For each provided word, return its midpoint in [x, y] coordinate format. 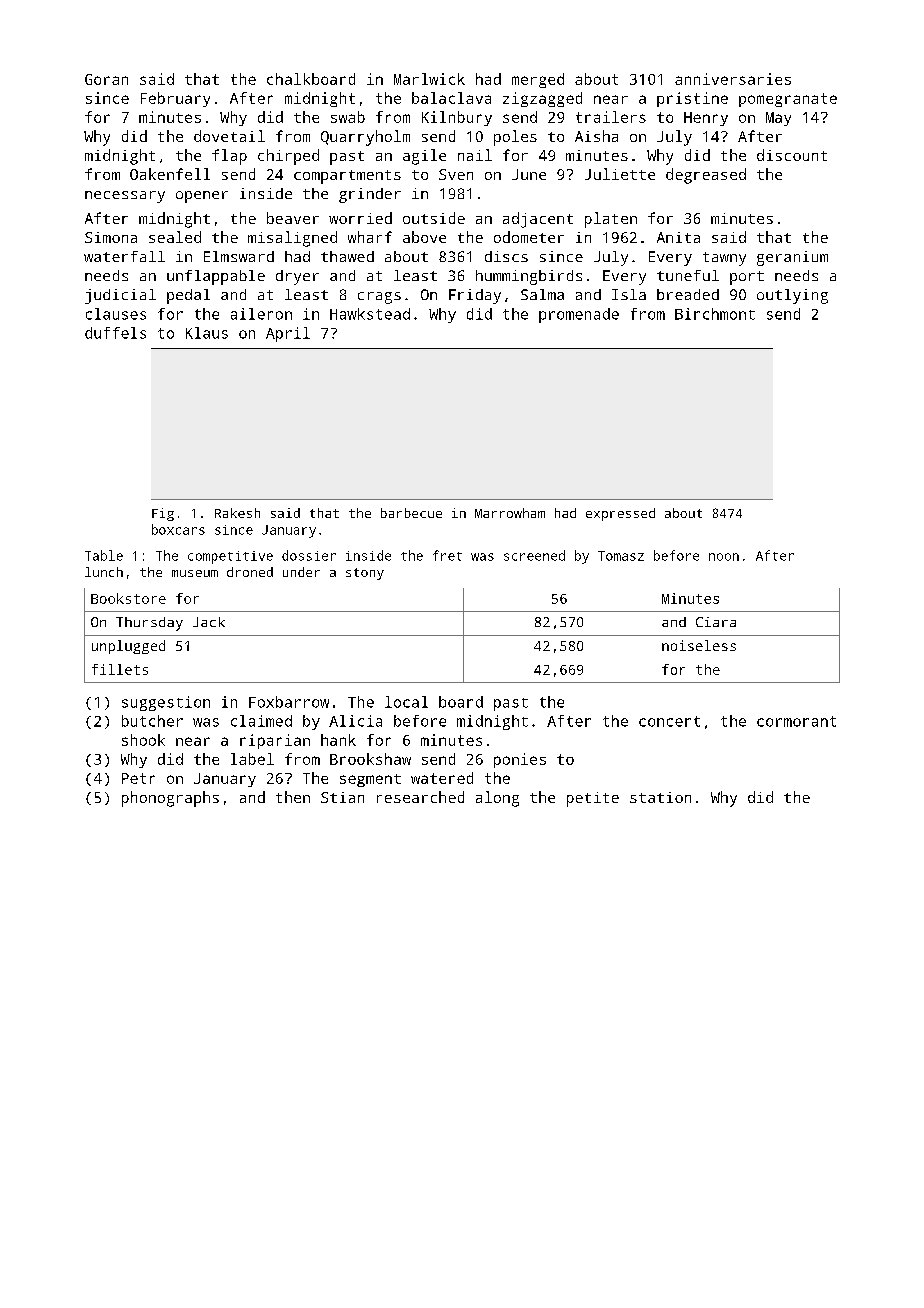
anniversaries [733, 79]
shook [143, 740]
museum [195, 573]
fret [447, 555]
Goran [106, 79]
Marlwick [429, 79]
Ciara [716, 622]
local [406, 702]
